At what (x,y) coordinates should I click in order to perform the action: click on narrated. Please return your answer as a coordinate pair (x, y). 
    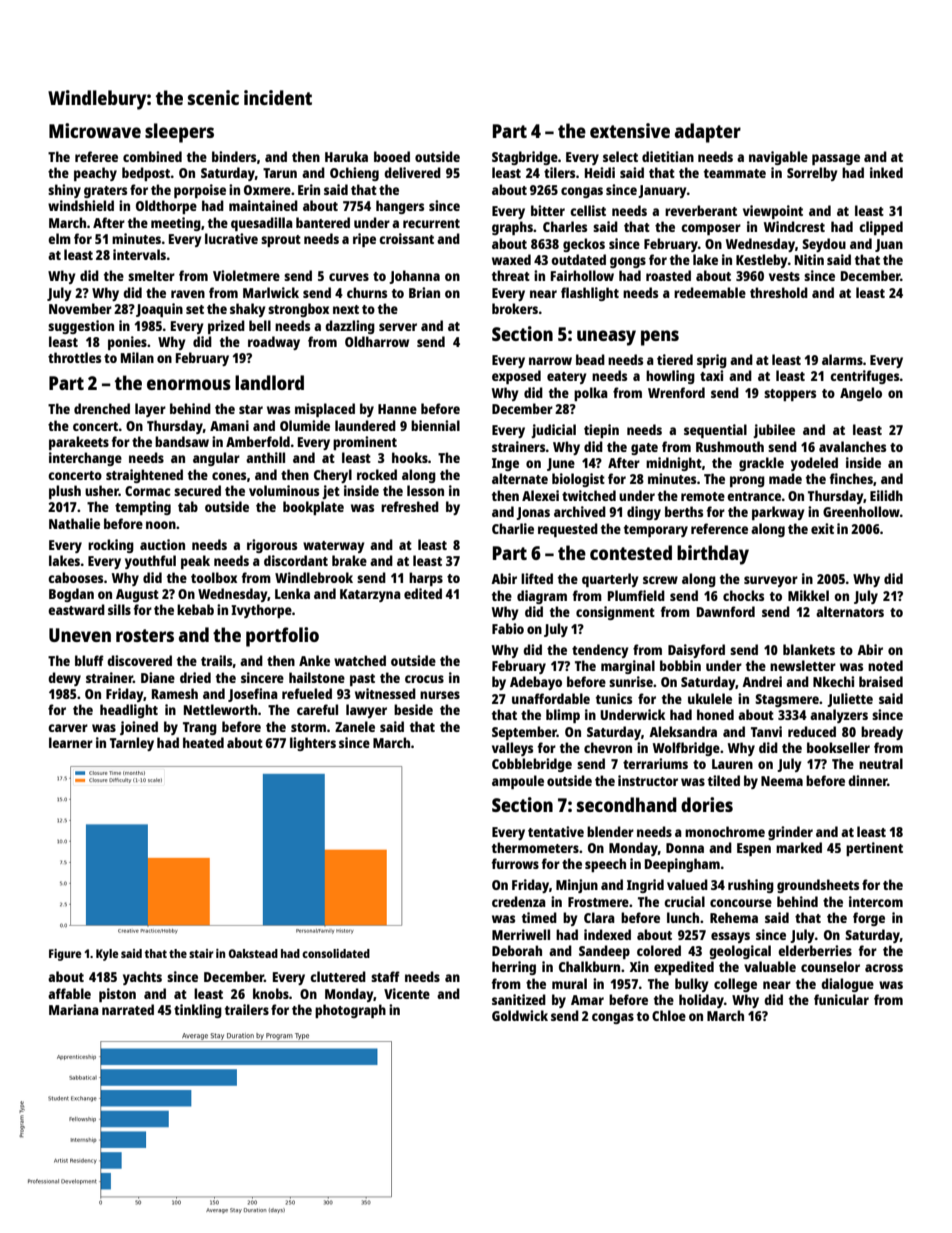
    Looking at the image, I should click on (128, 1009).
